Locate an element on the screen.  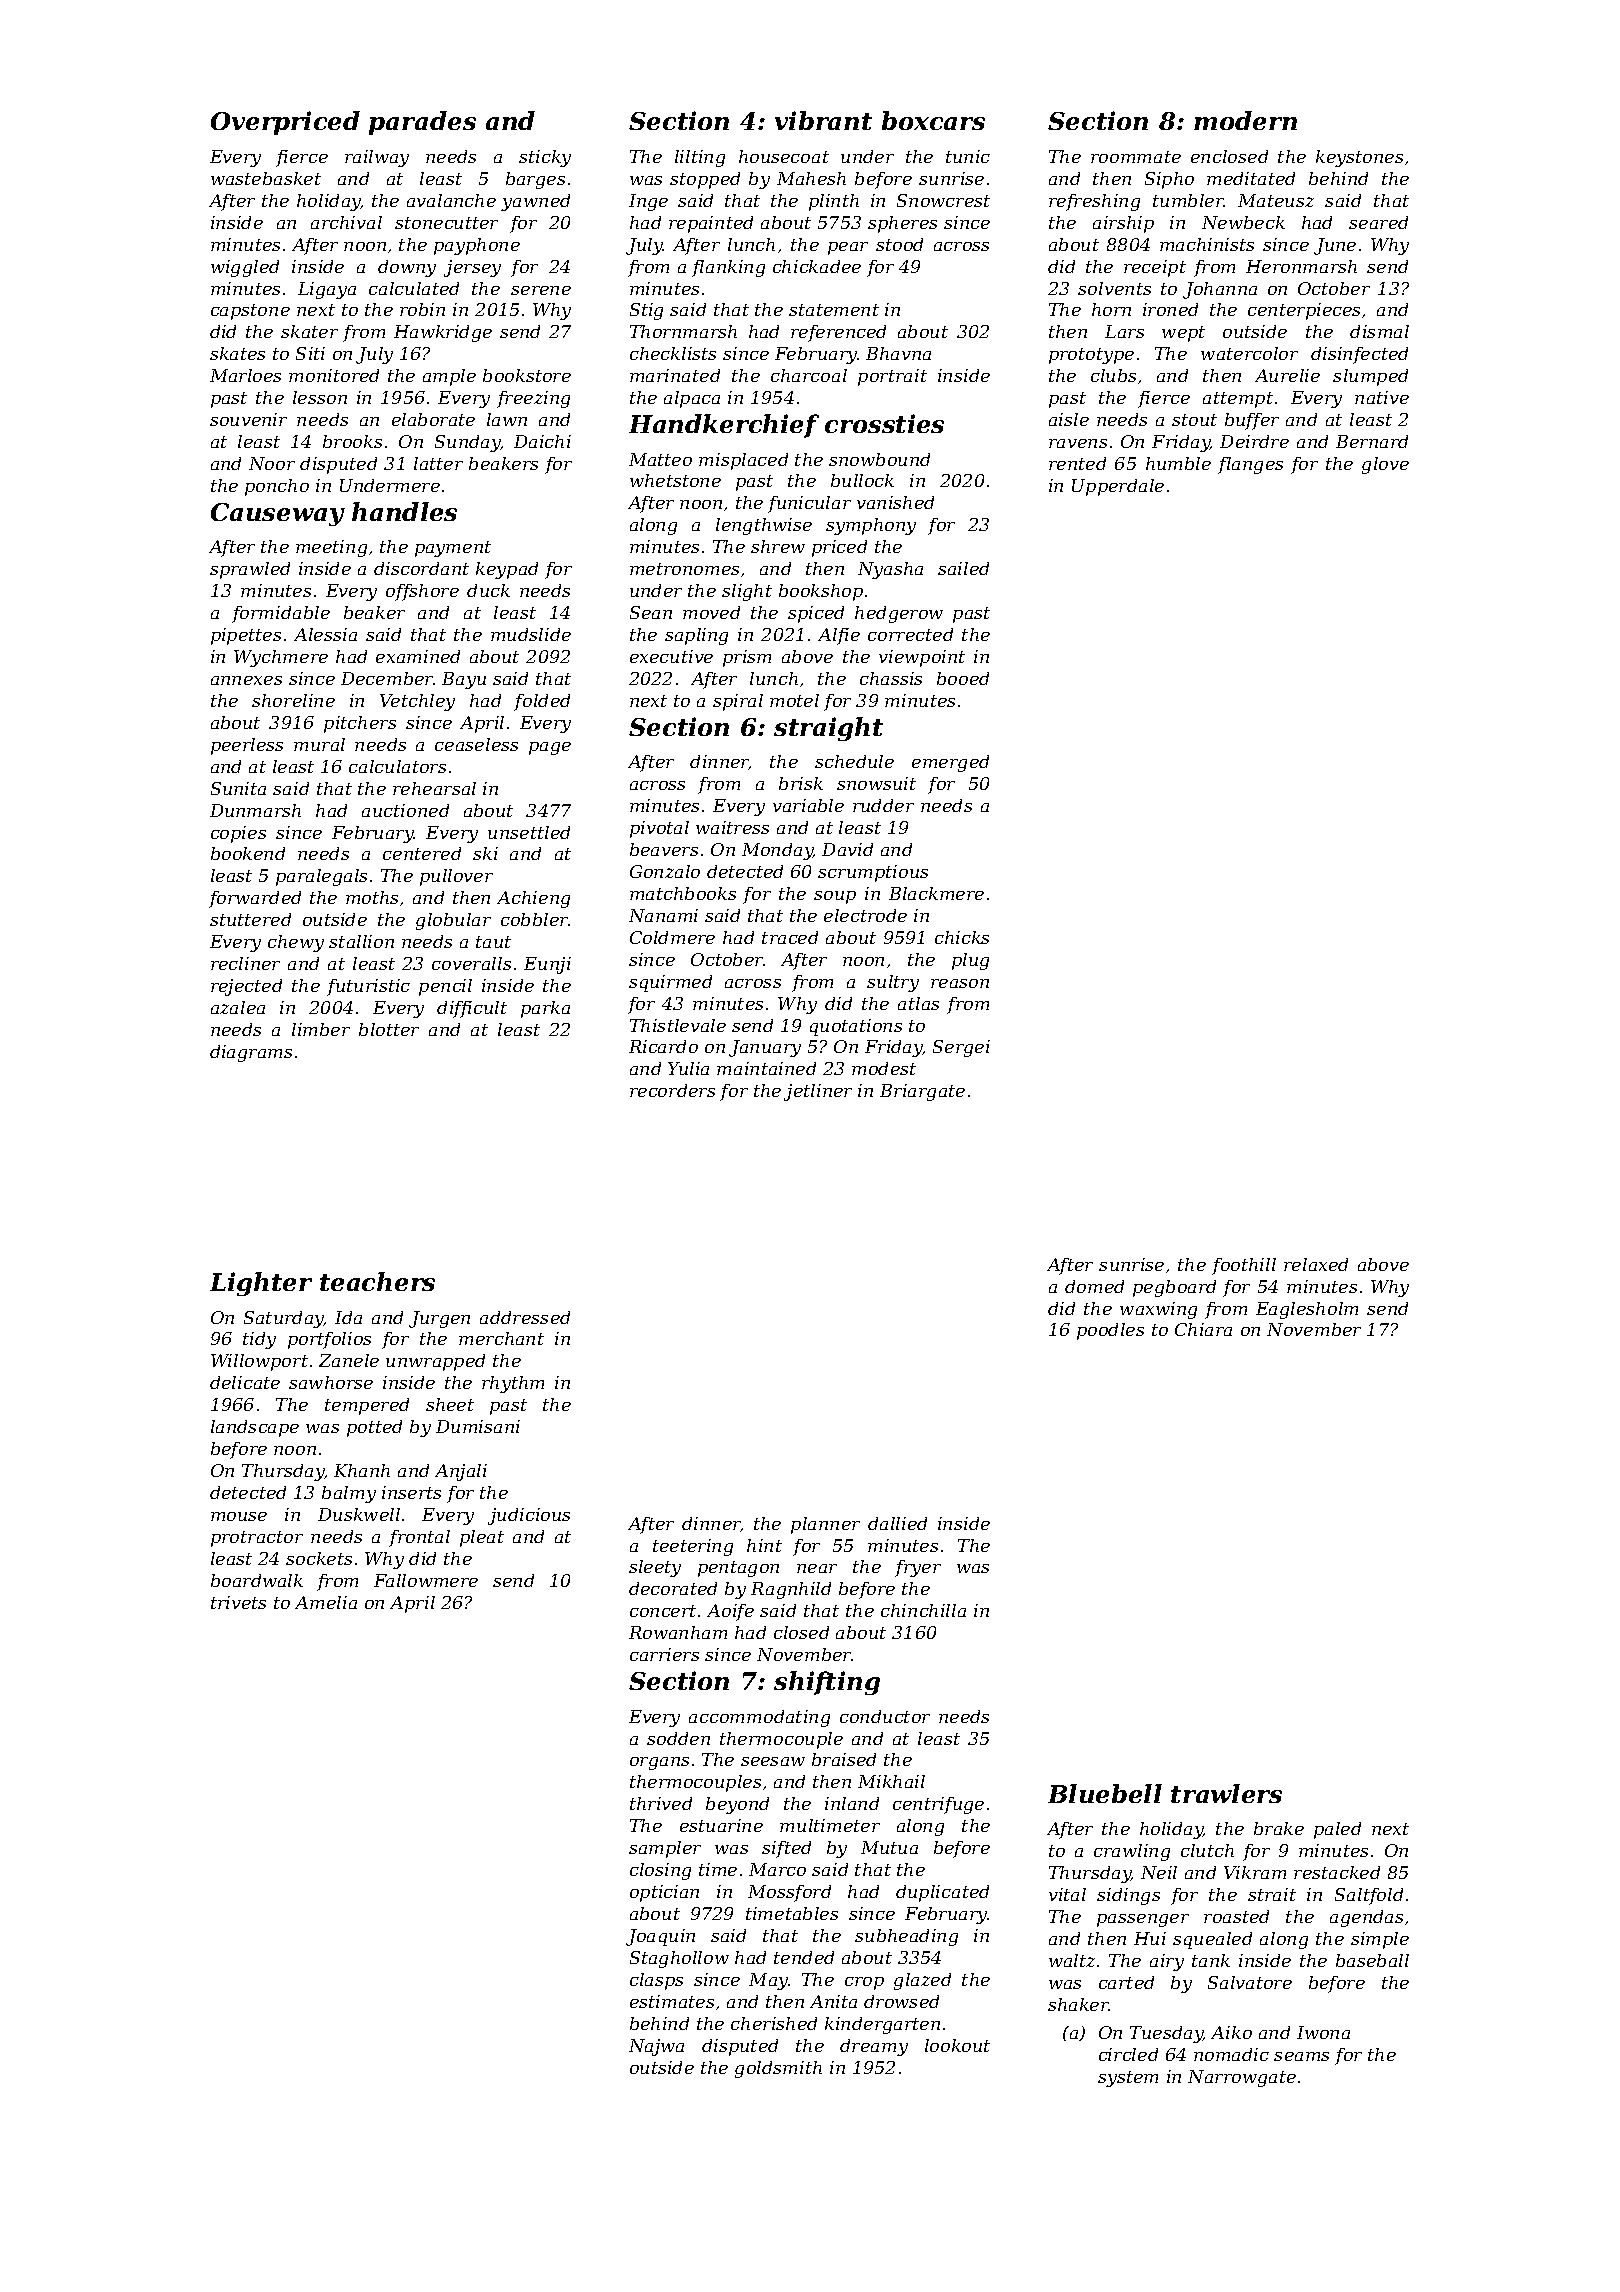
merchant is located at coordinates (501, 1338).
